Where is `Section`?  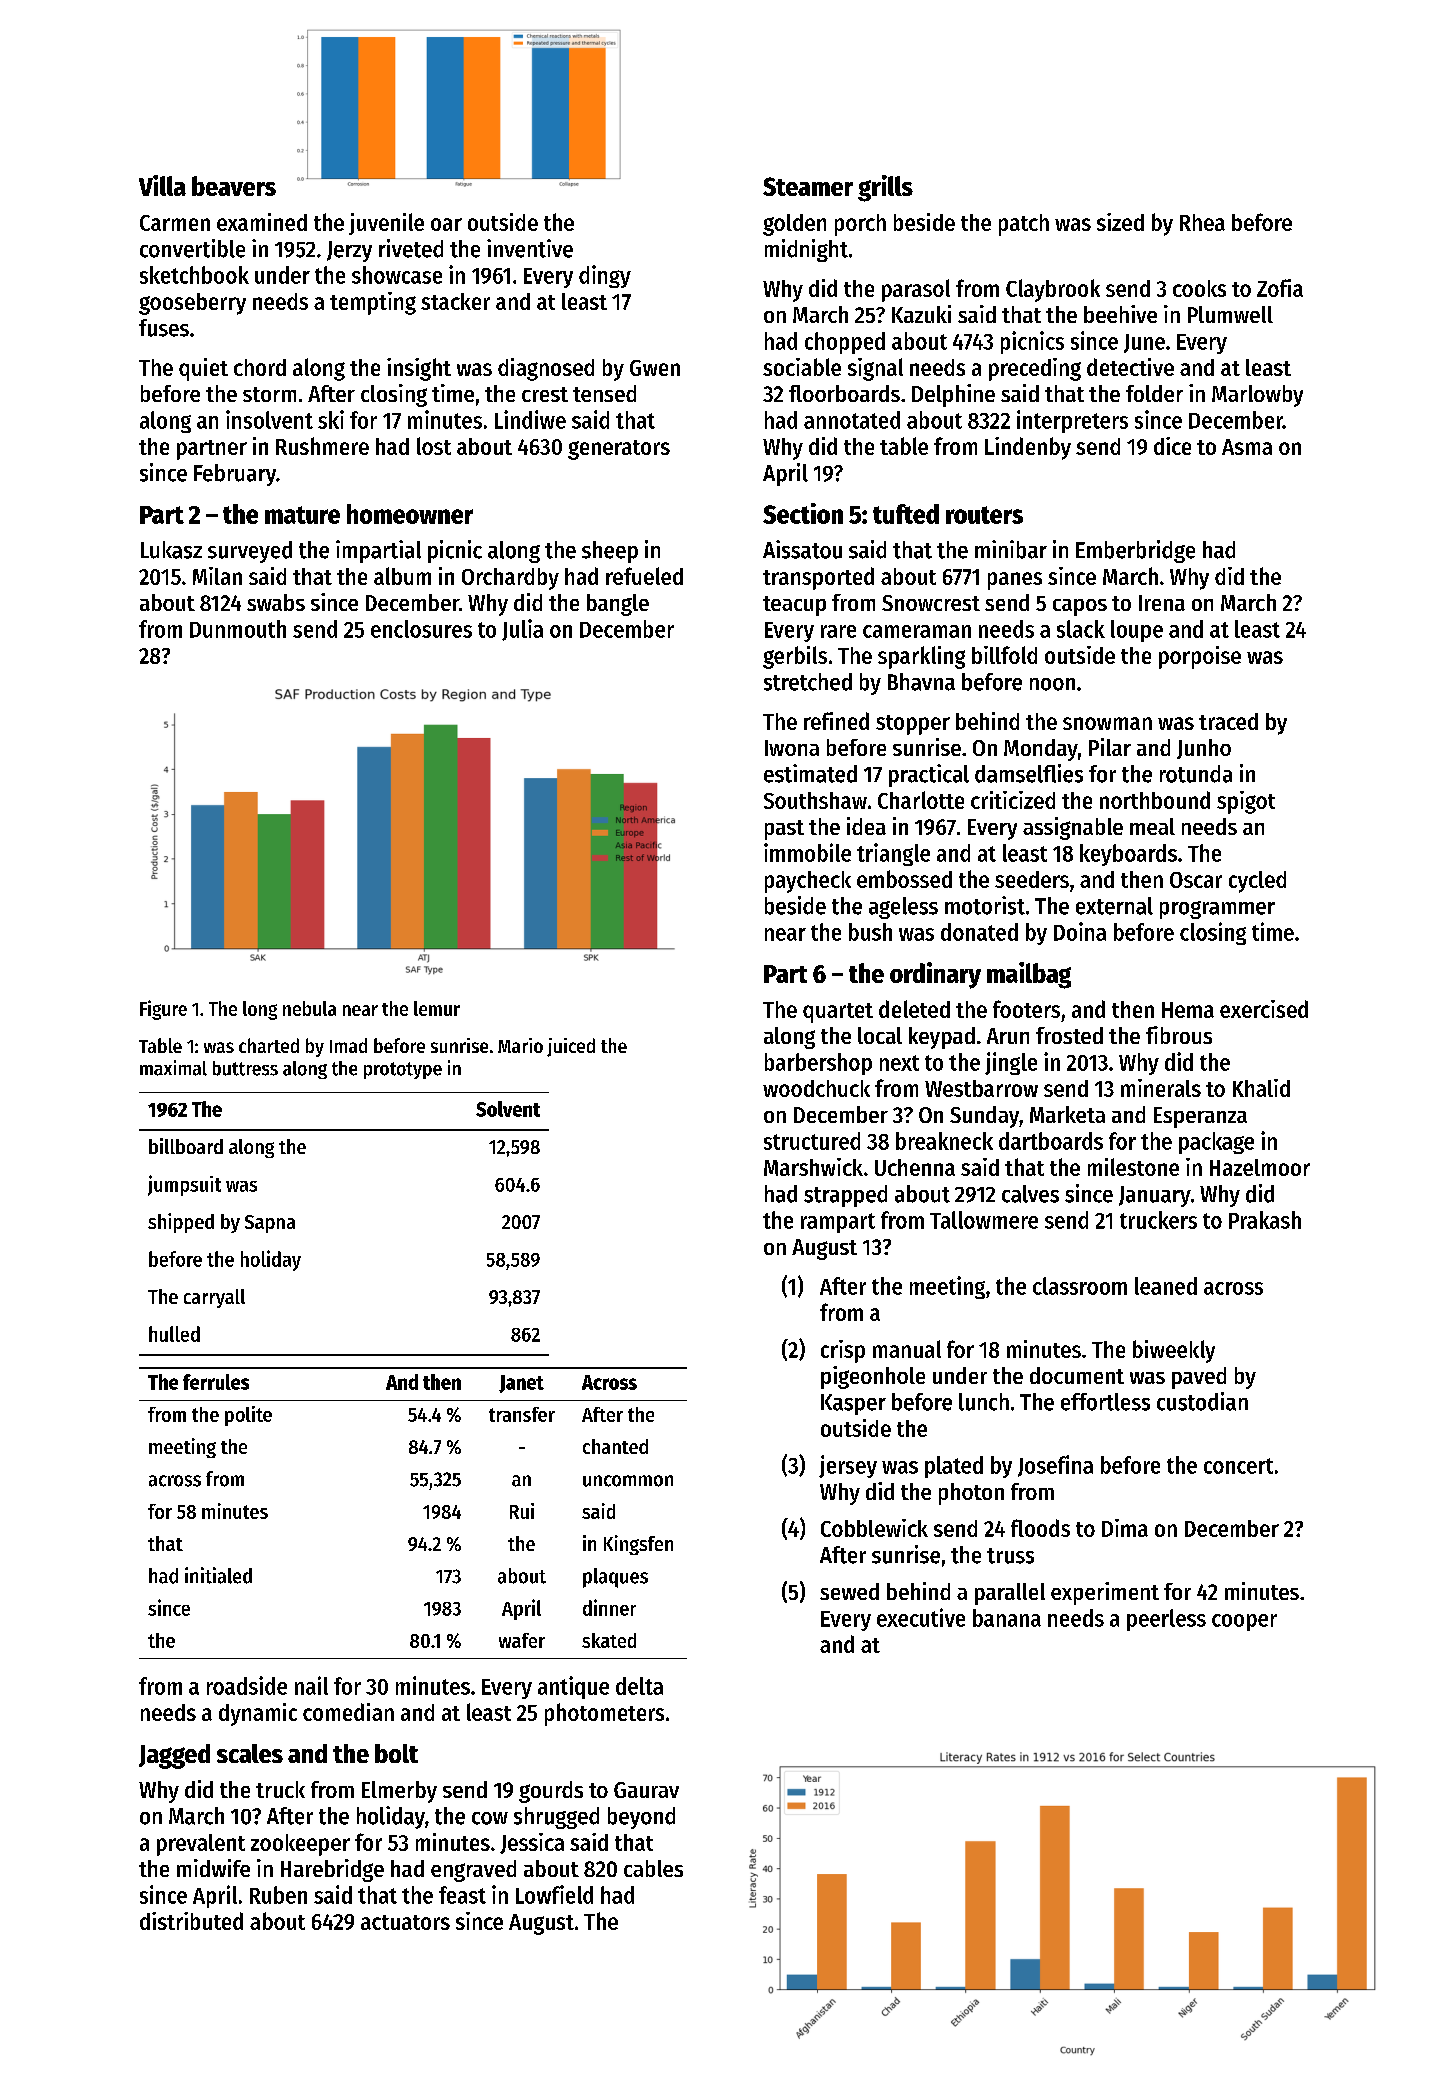
Section is located at coordinates (803, 513).
